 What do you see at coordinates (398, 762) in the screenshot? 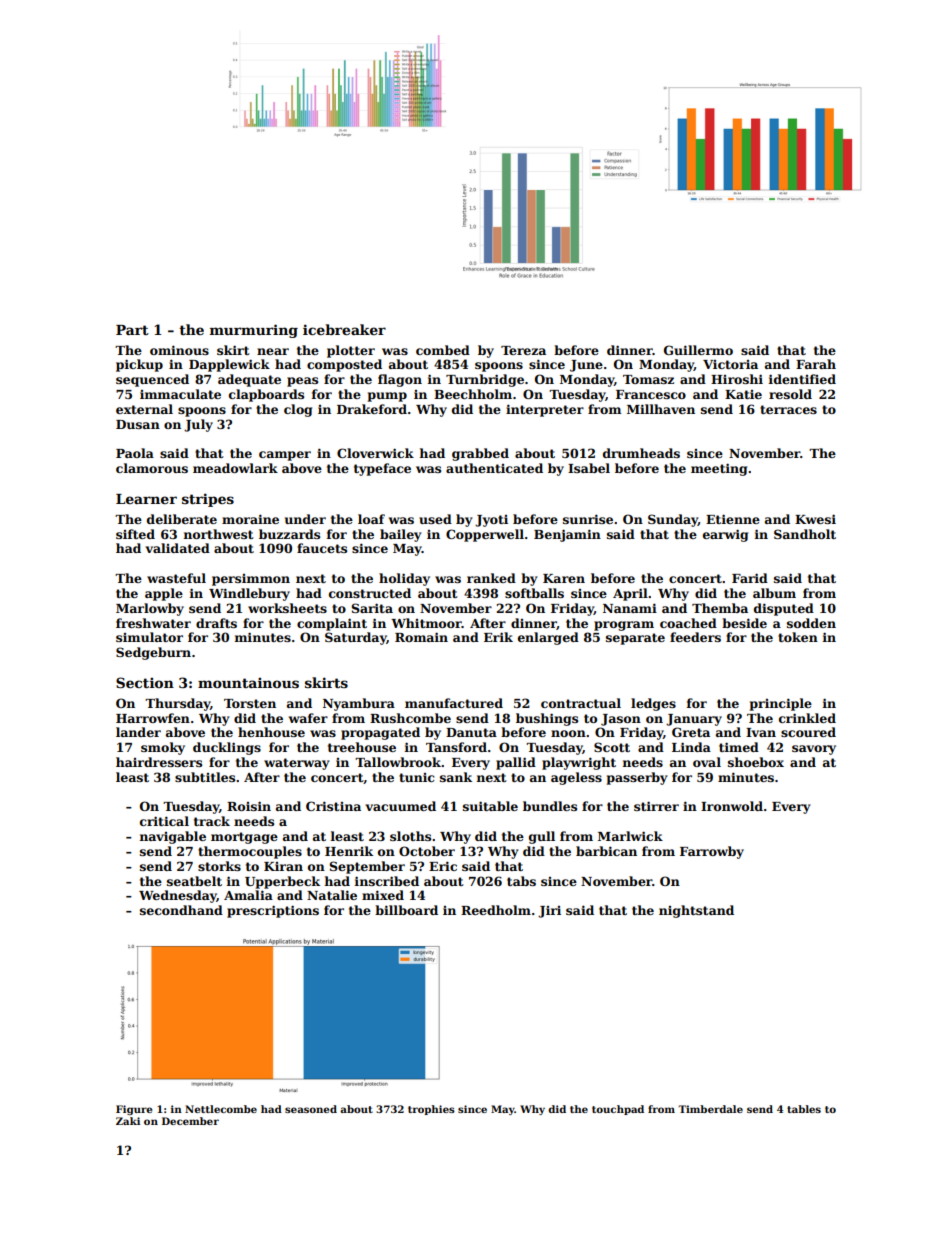
I see `Tallowbrook` at bounding box center [398, 762].
